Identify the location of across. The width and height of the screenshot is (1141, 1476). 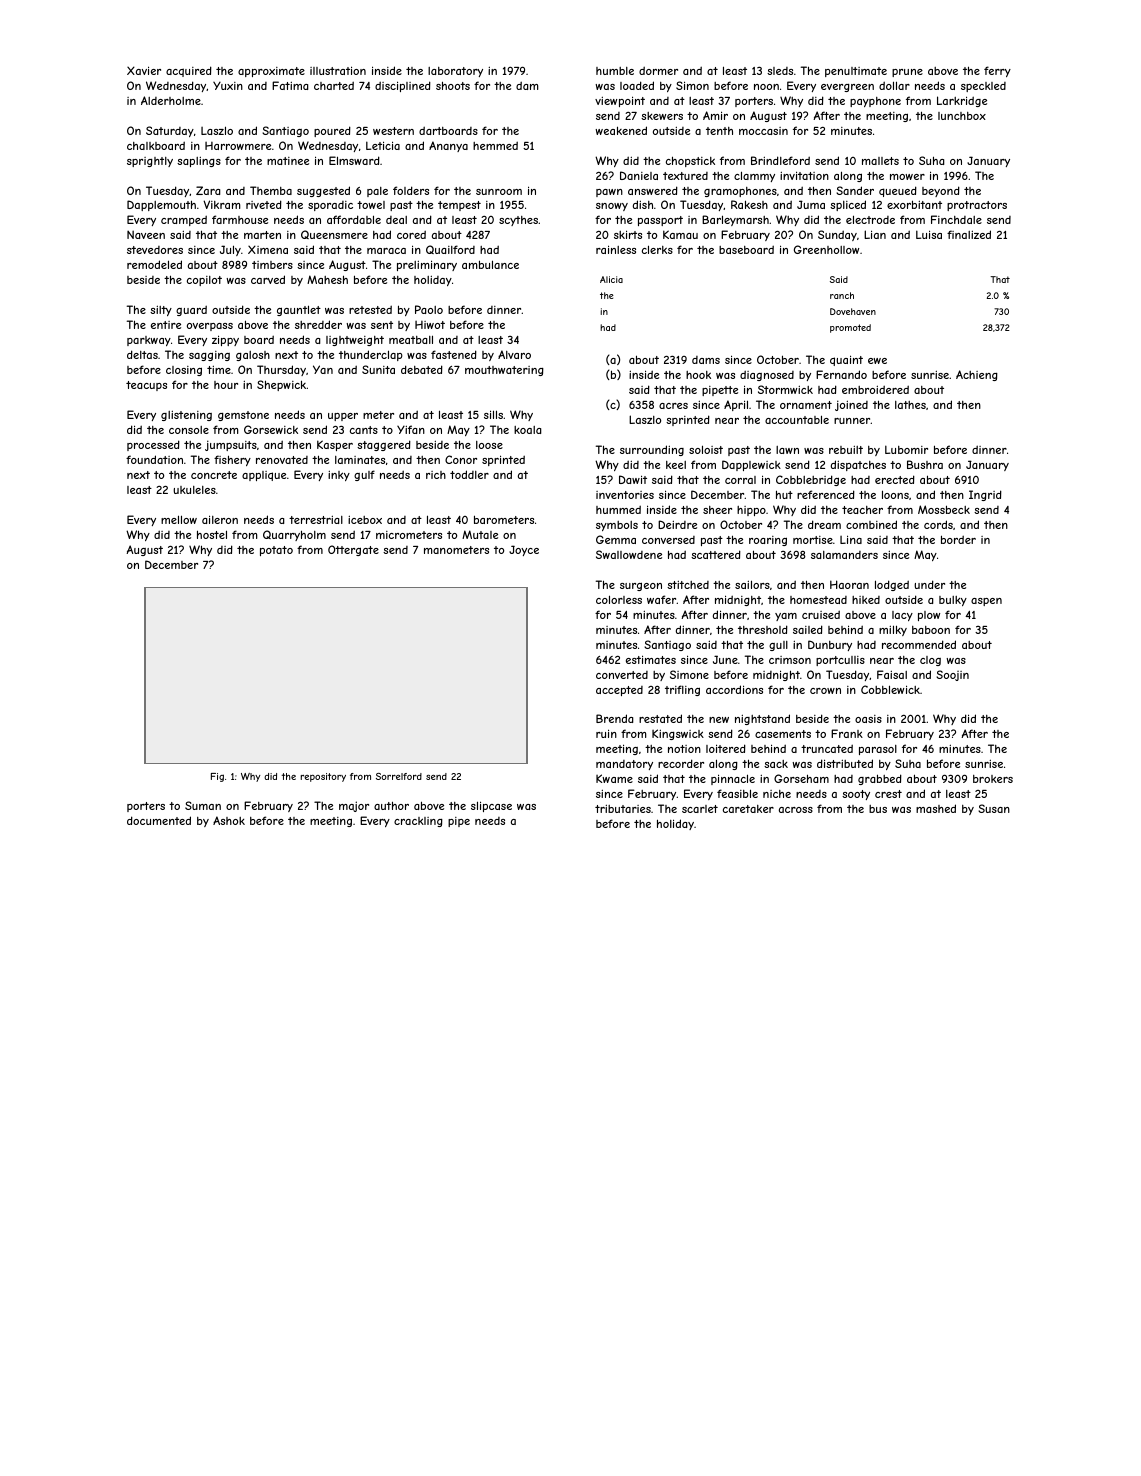
(796, 810).
